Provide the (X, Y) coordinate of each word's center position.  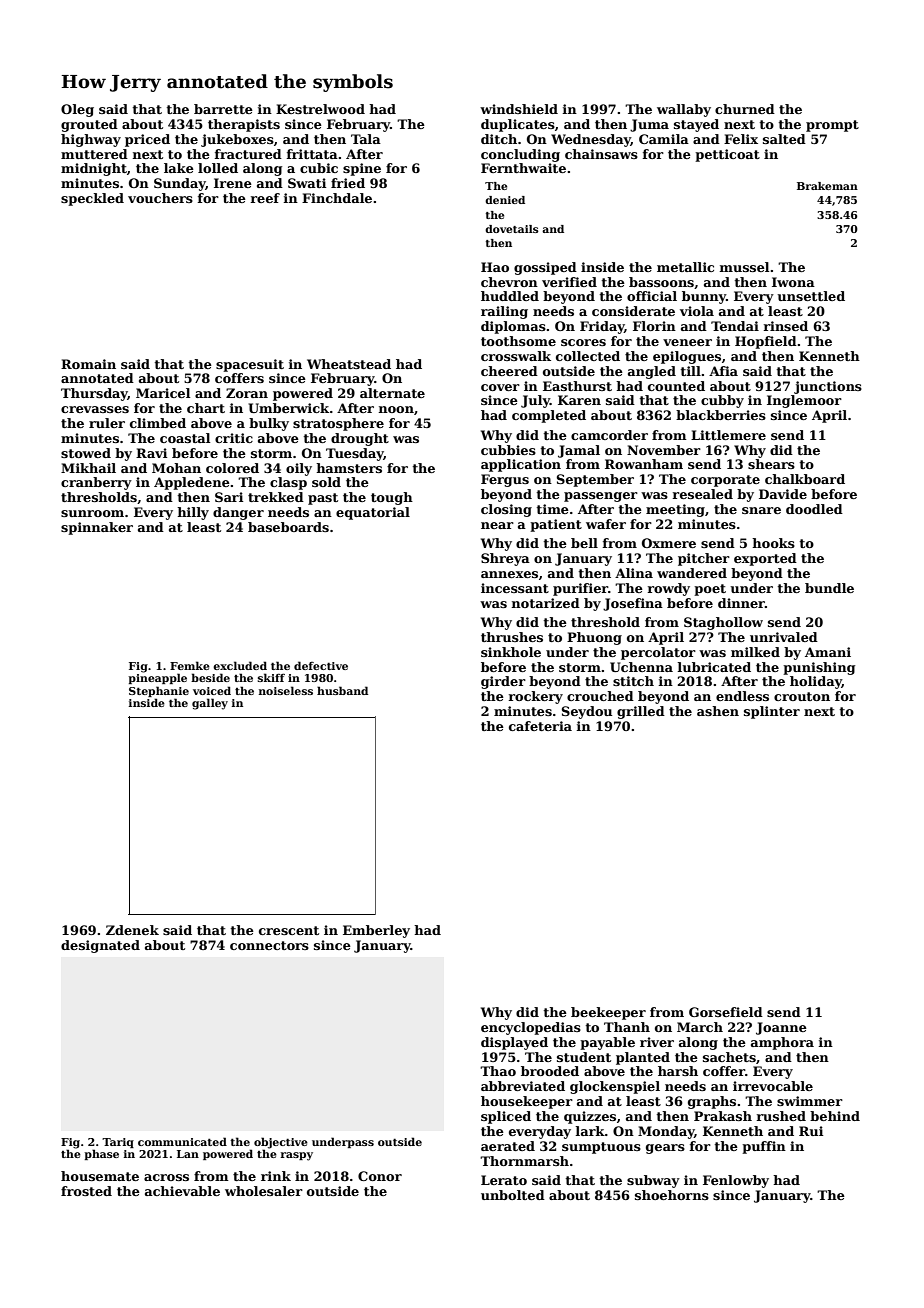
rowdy (669, 589)
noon (396, 409)
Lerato (504, 1180)
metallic (685, 267)
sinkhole (511, 652)
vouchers (160, 198)
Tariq (118, 1143)
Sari (229, 497)
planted (643, 1058)
